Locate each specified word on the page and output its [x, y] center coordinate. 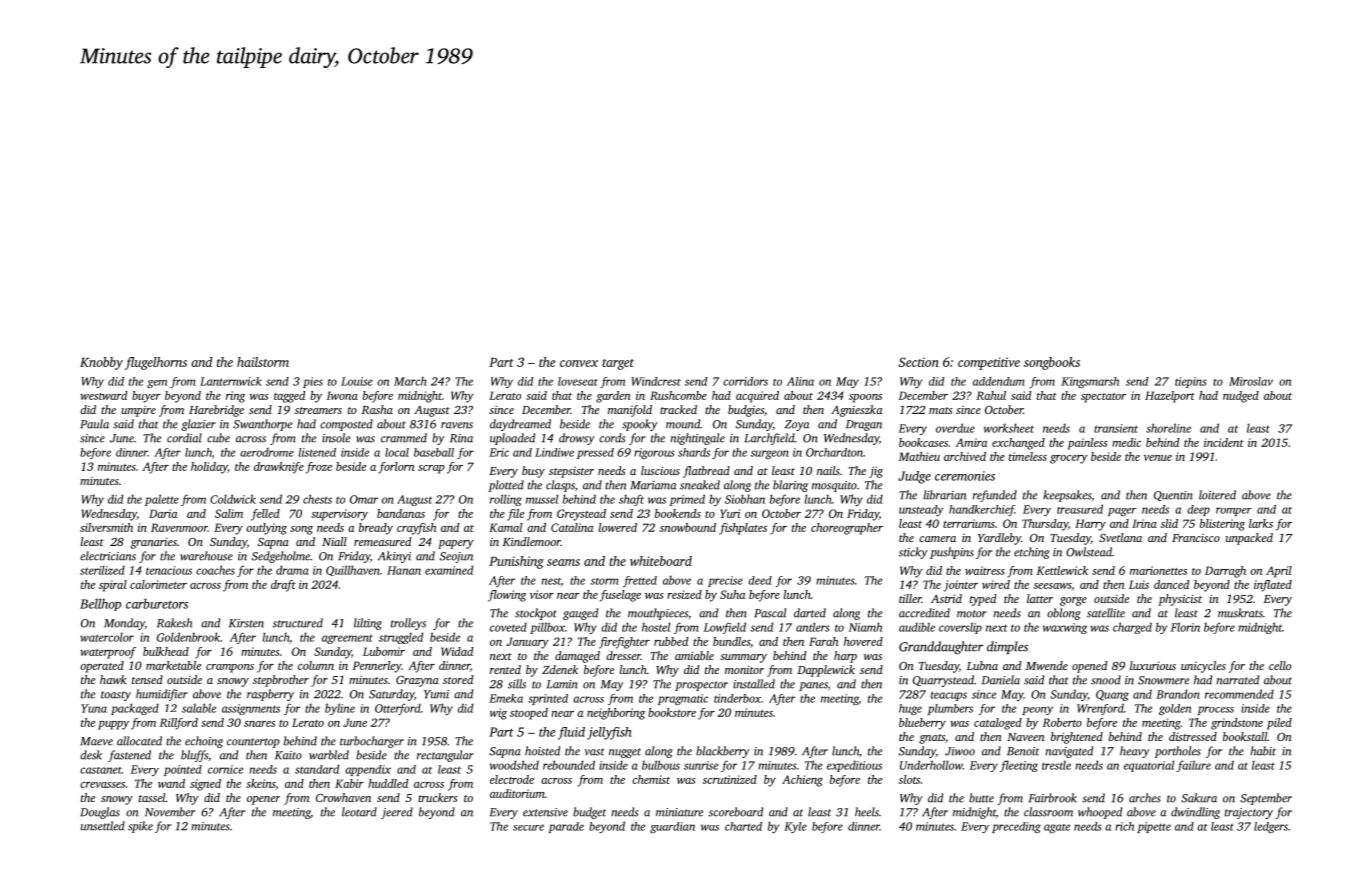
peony [1037, 710]
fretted [640, 581]
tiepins [1191, 382]
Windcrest [656, 381]
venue [1158, 458]
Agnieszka [856, 411]
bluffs [194, 756]
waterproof [108, 653]
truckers [437, 797]
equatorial [1149, 766]
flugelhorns [156, 363]
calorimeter [158, 584]
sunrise [701, 765]
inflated [1273, 586]
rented [505, 669]
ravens [457, 425]
